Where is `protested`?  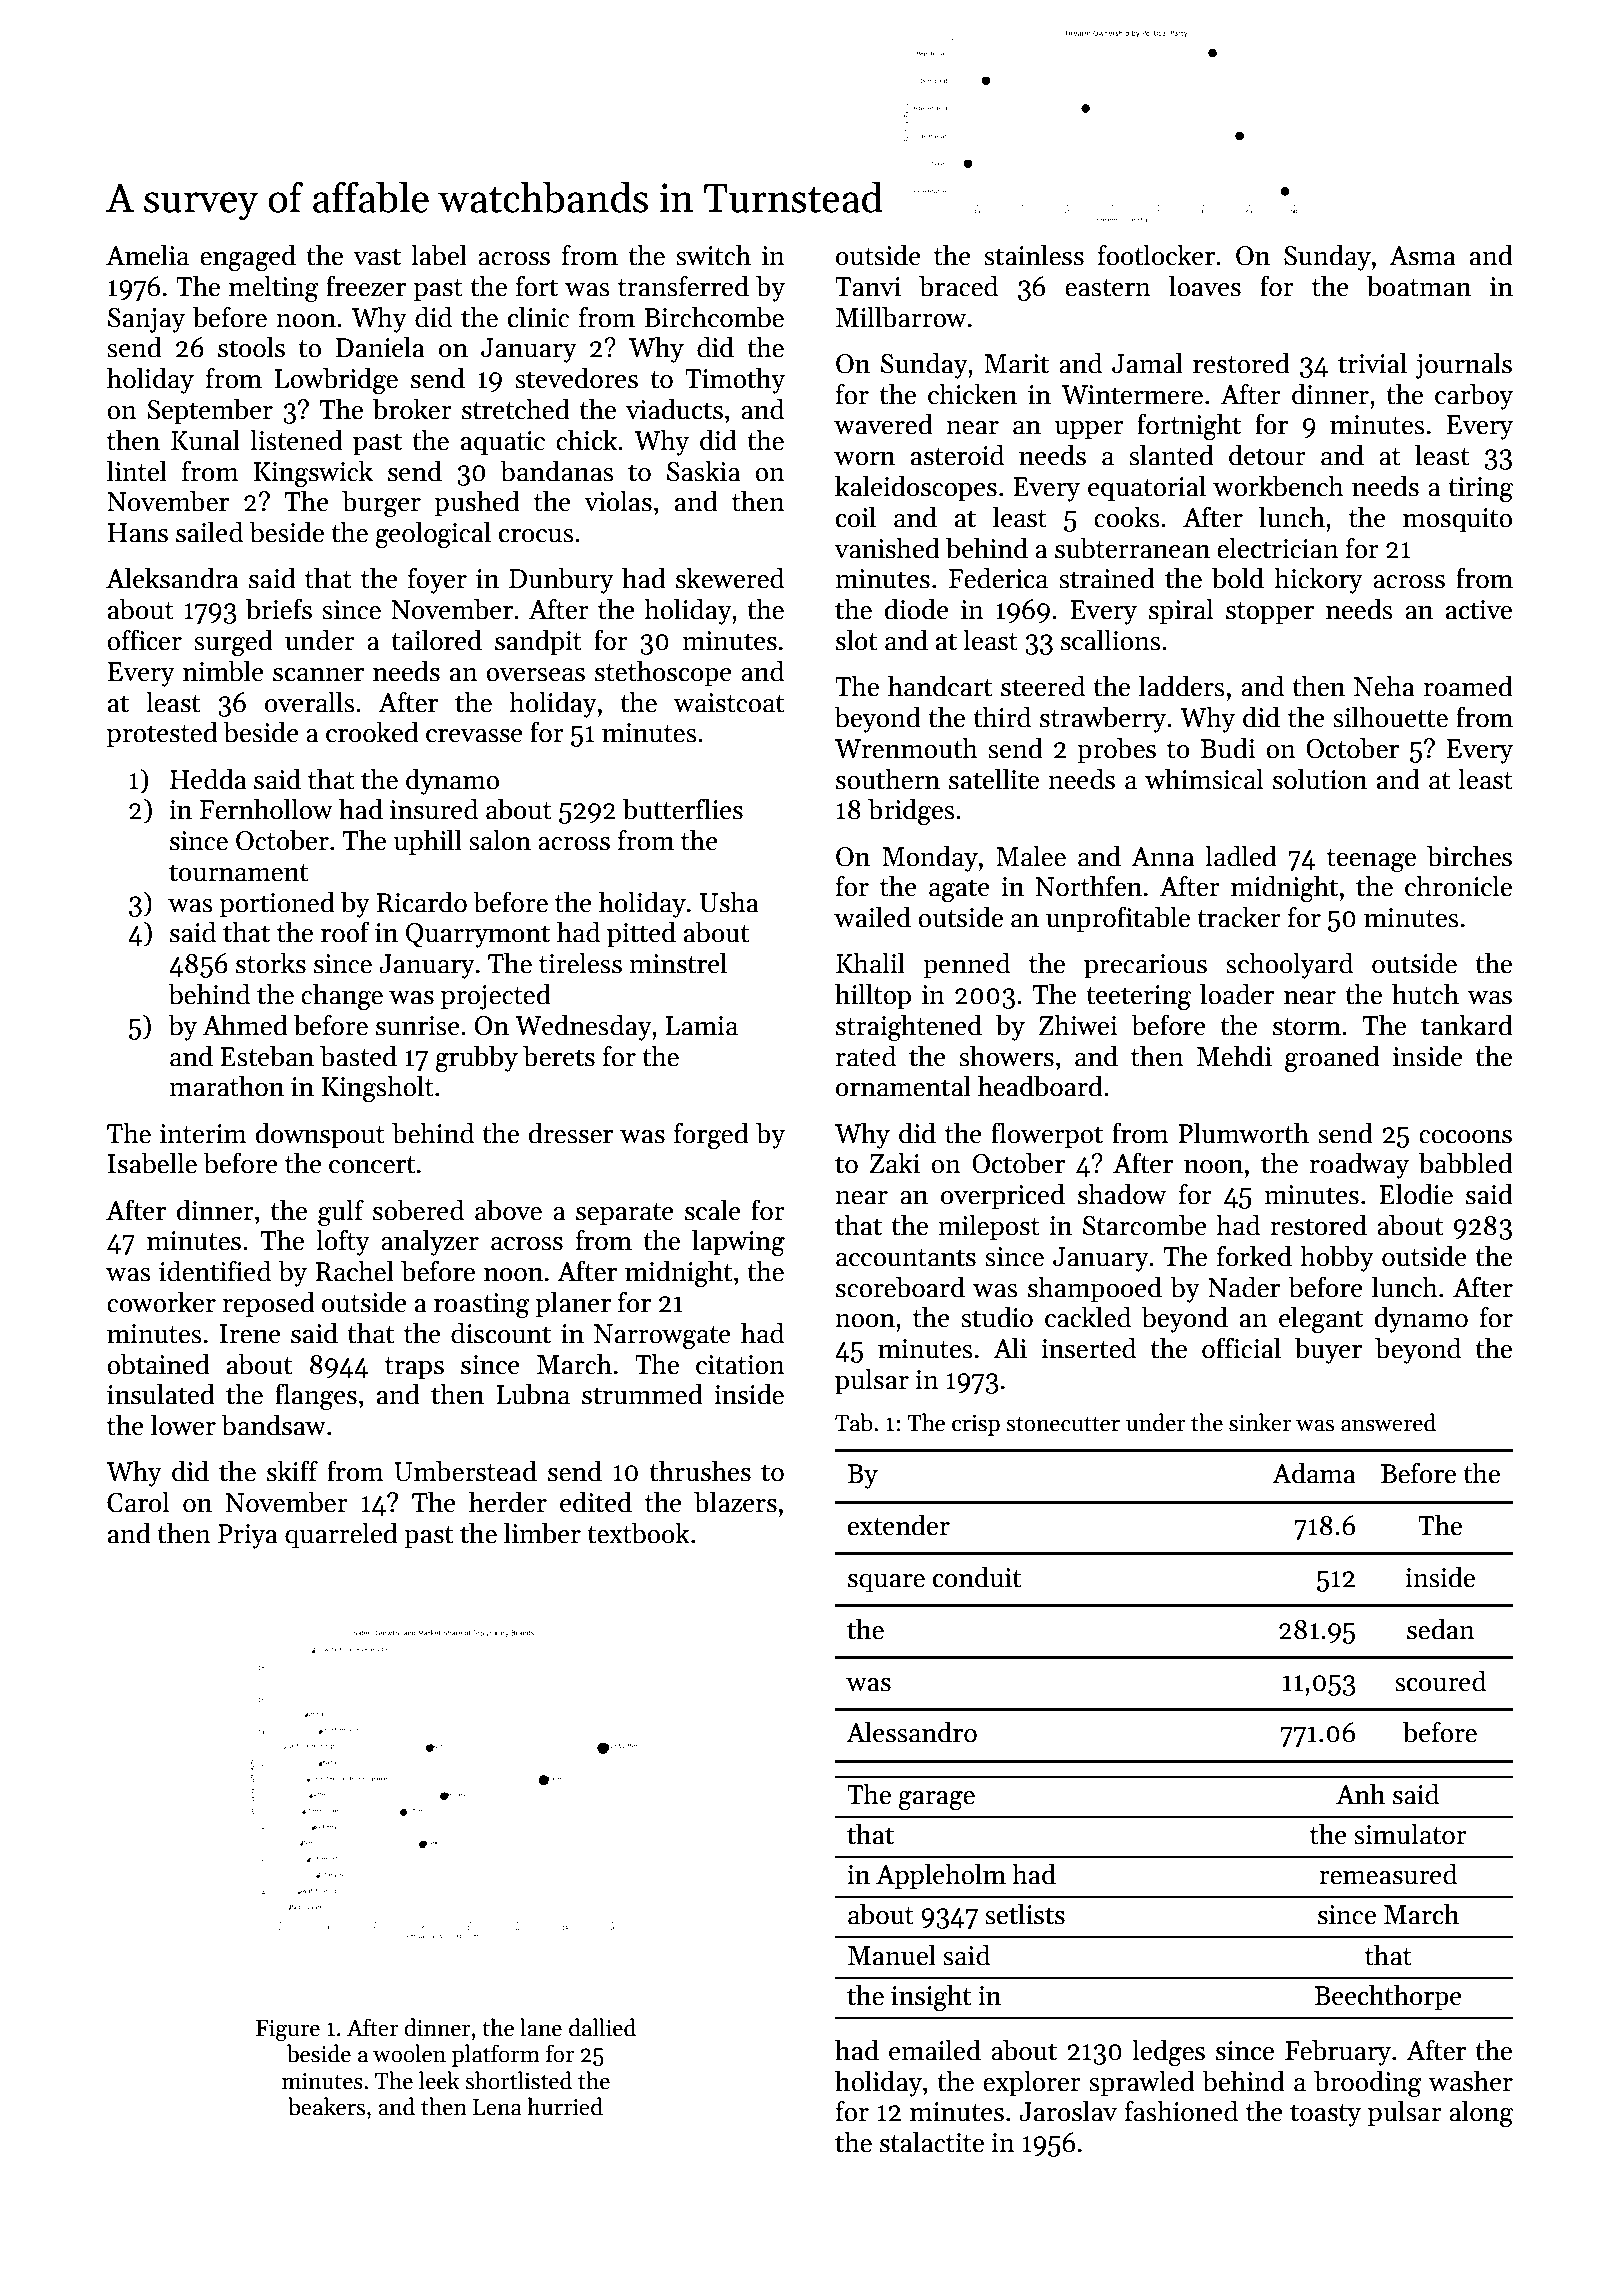
protested is located at coordinates (162, 734).
